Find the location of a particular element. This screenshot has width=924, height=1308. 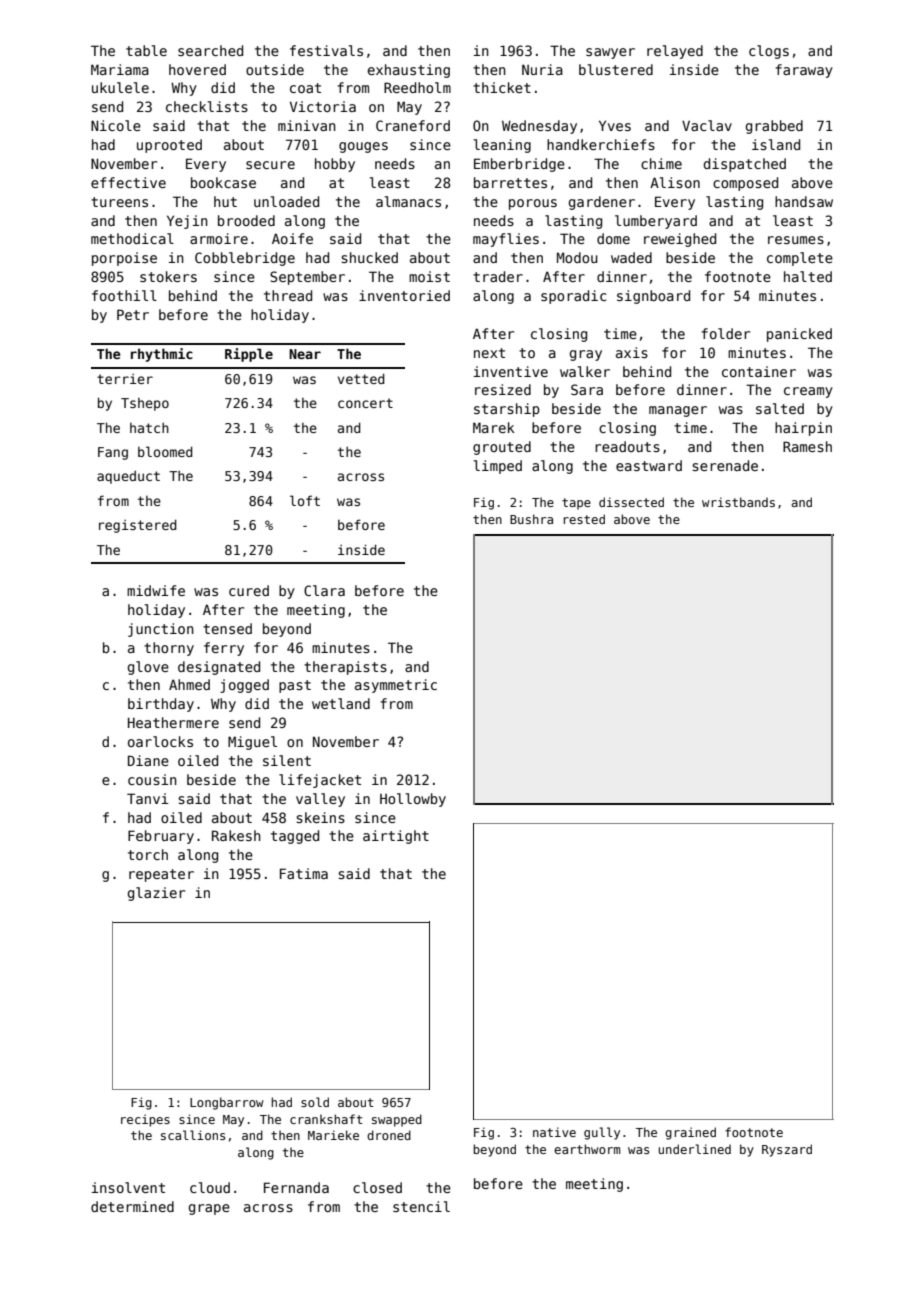

swapped is located at coordinates (397, 1120).
